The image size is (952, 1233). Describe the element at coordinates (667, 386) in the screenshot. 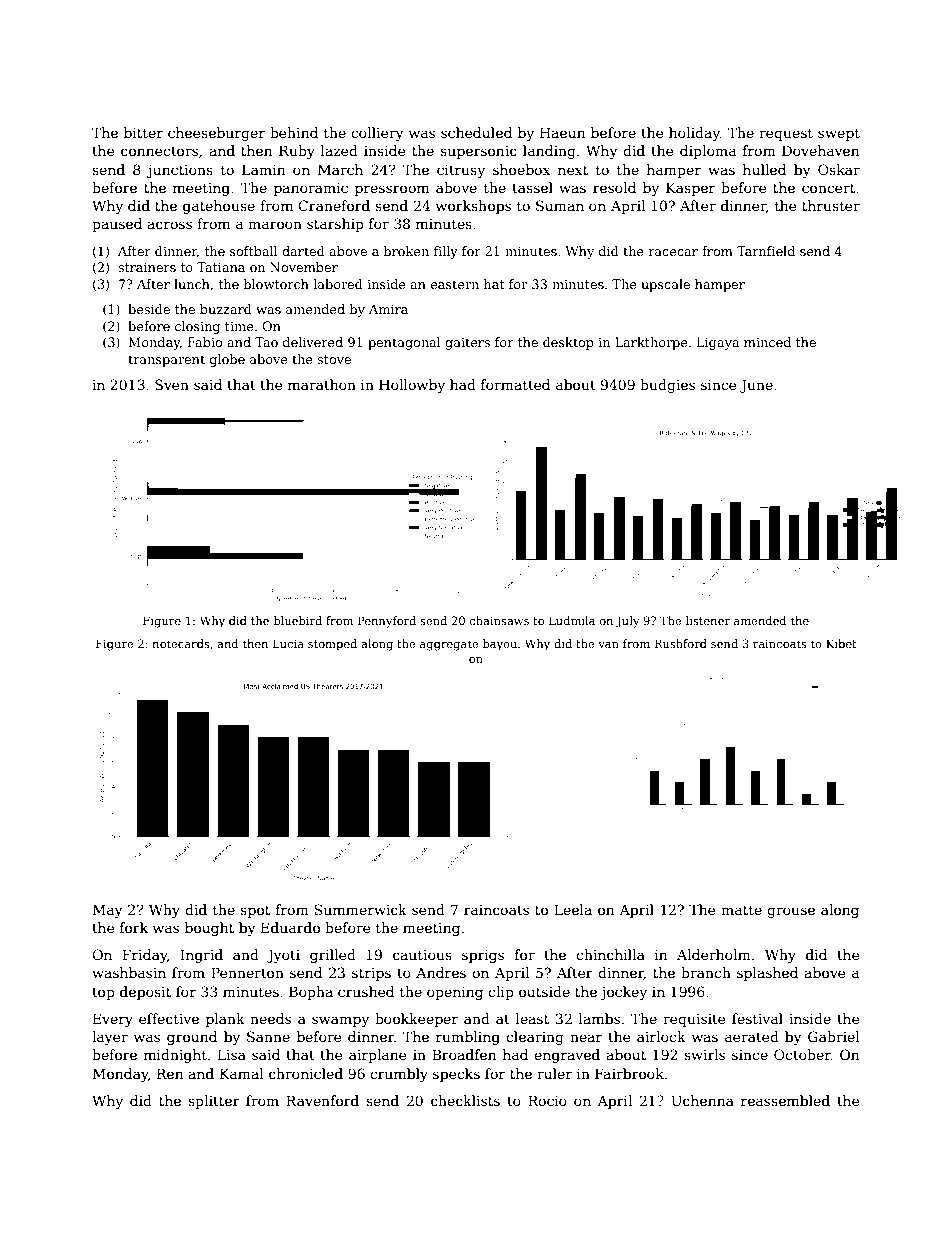

I see `budgies` at that location.
